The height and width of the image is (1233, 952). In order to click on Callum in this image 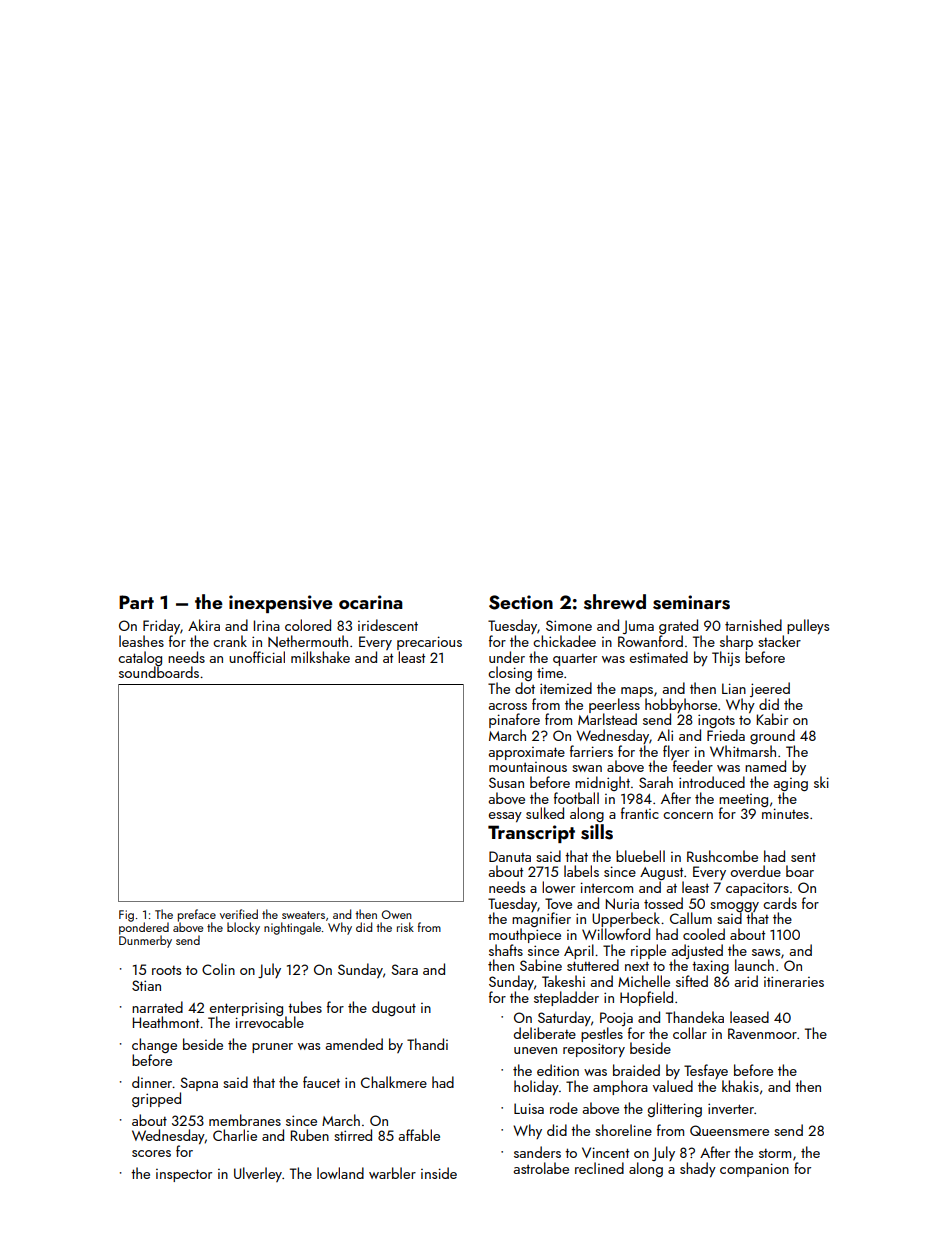, I will do `click(691, 918)`.
